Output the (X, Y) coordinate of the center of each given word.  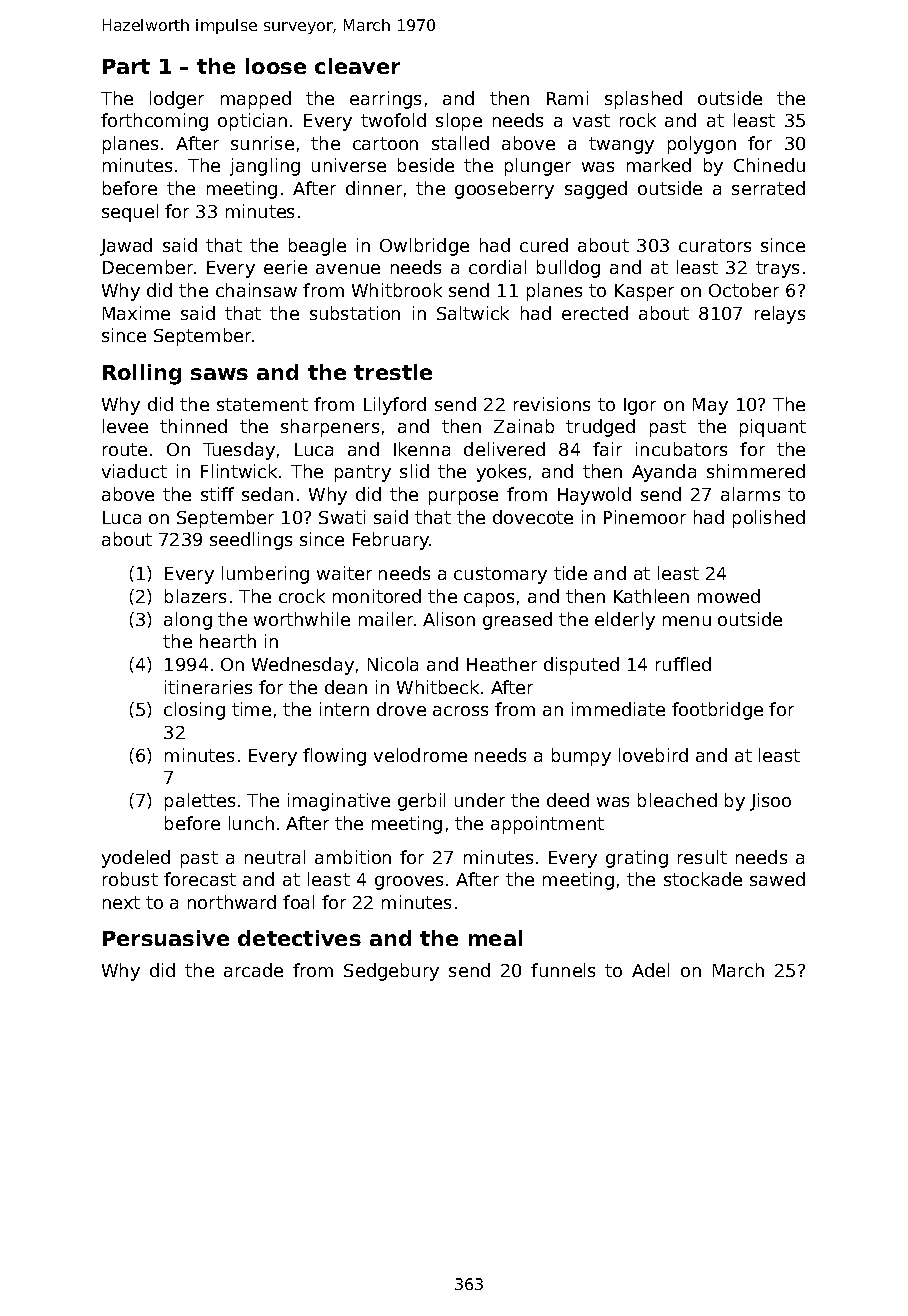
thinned (193, 426)
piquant (773, 428)
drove (401, 709)
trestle (393, 372)
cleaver (357, 66)
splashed (643, 100)
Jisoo (770, 802)
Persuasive (166, 938)
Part (126, 66)
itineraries (208, 687)
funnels (563, 970)
